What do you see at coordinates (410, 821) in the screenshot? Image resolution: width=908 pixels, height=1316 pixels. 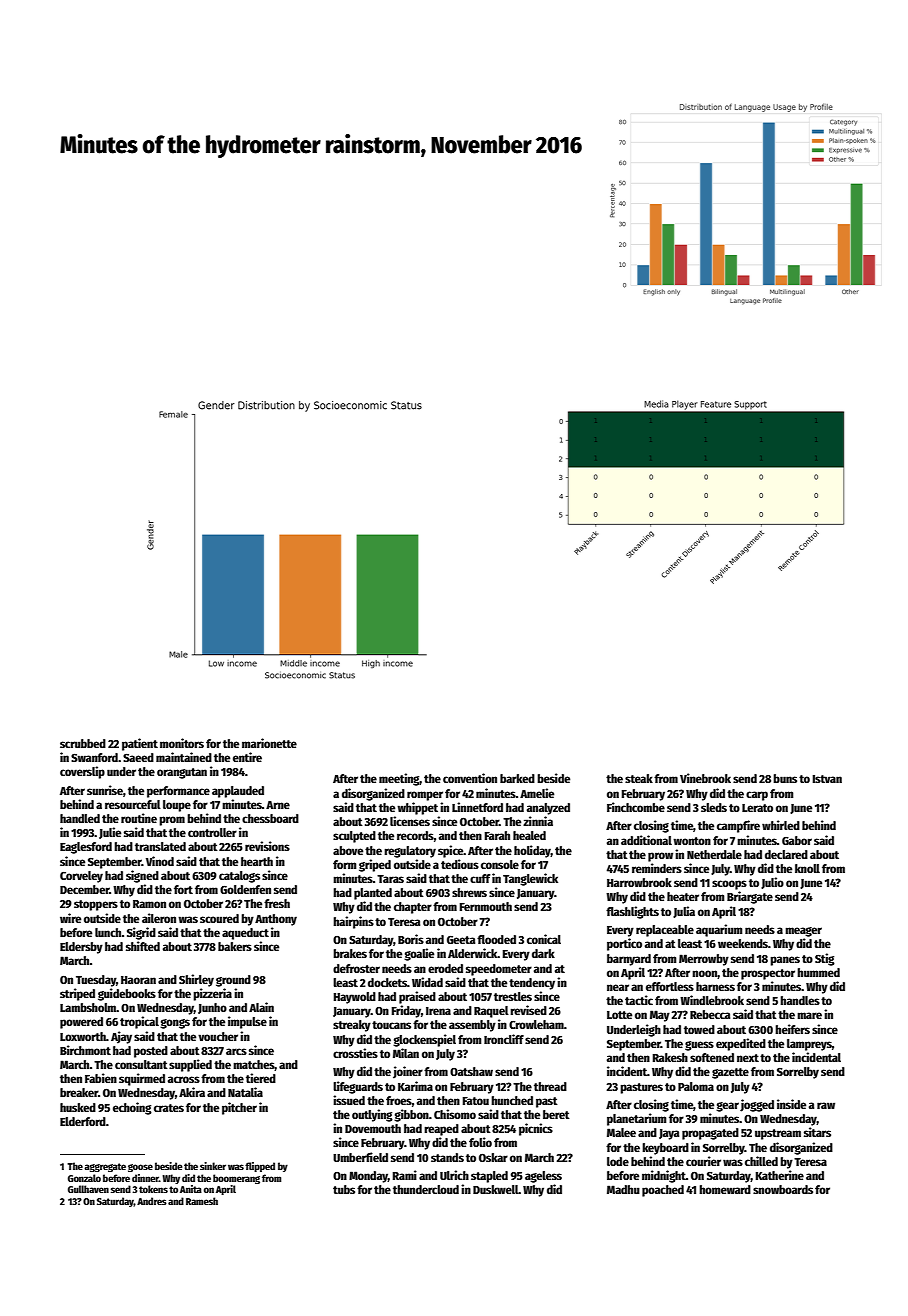 I see `licenses` at bounding box center [410, 821].
